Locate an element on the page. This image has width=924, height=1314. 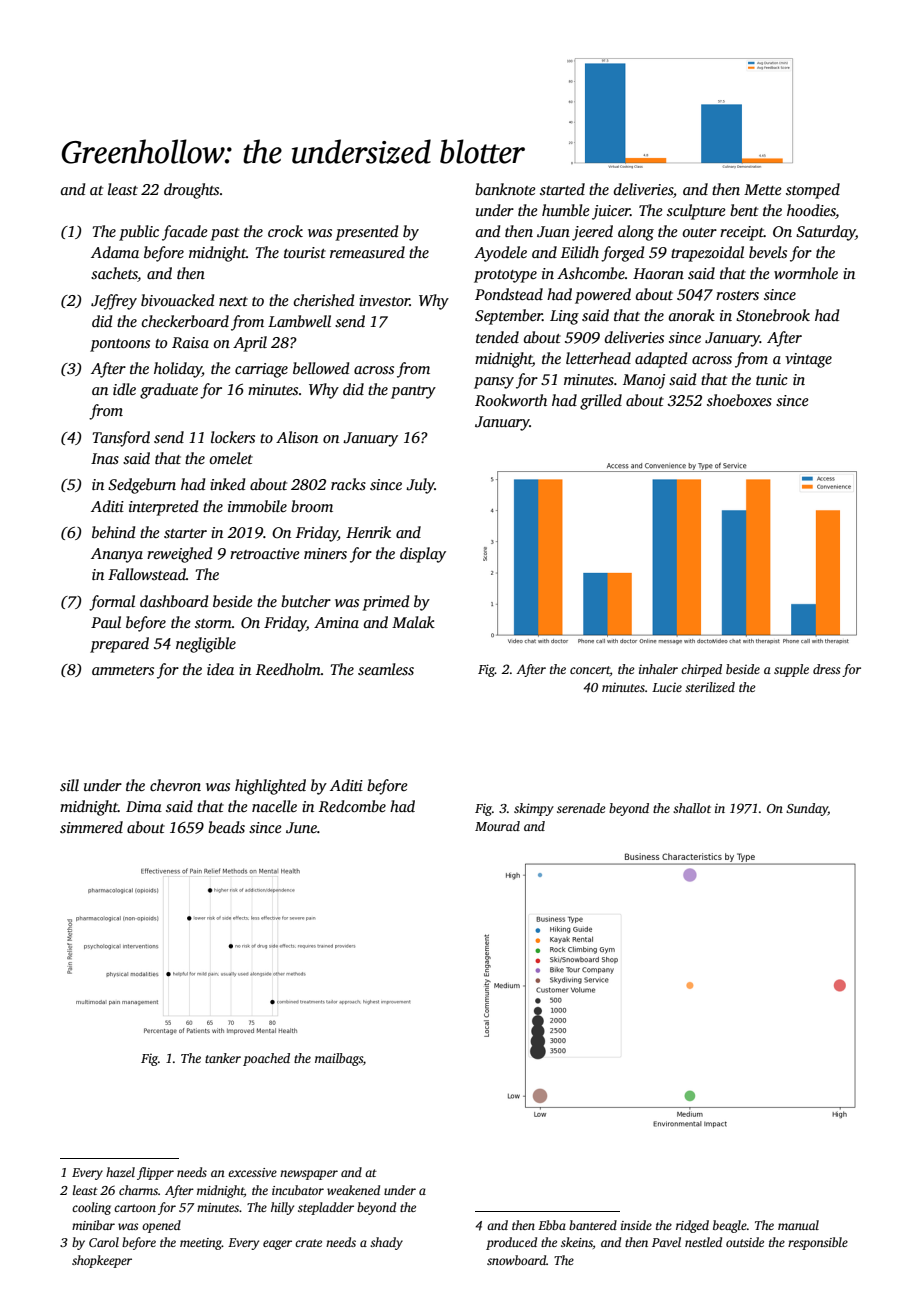
eager is located at coordinates (277, 1245).
